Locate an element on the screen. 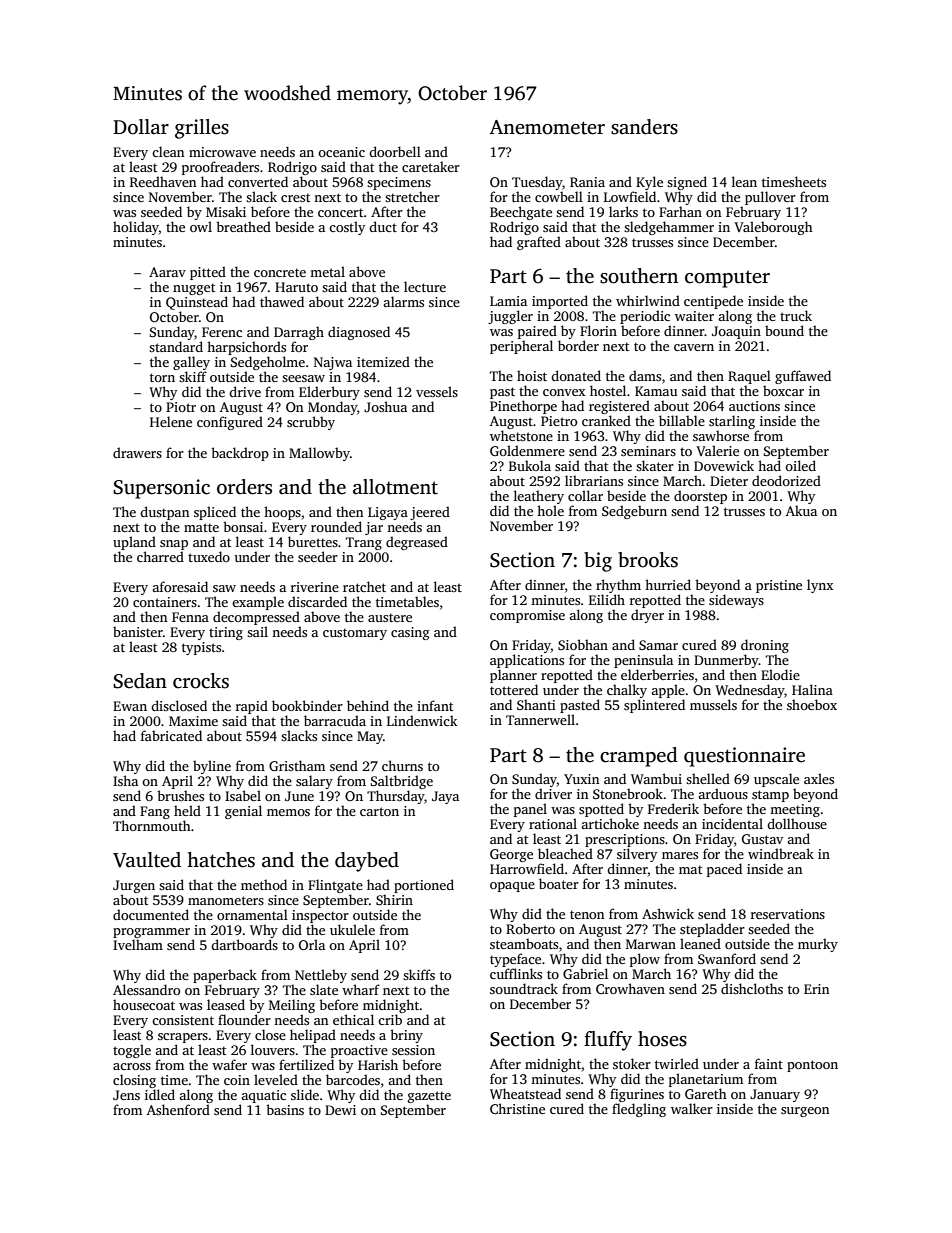 The image size is (952, 1233). sanders is located at coordinates (644, 127).
